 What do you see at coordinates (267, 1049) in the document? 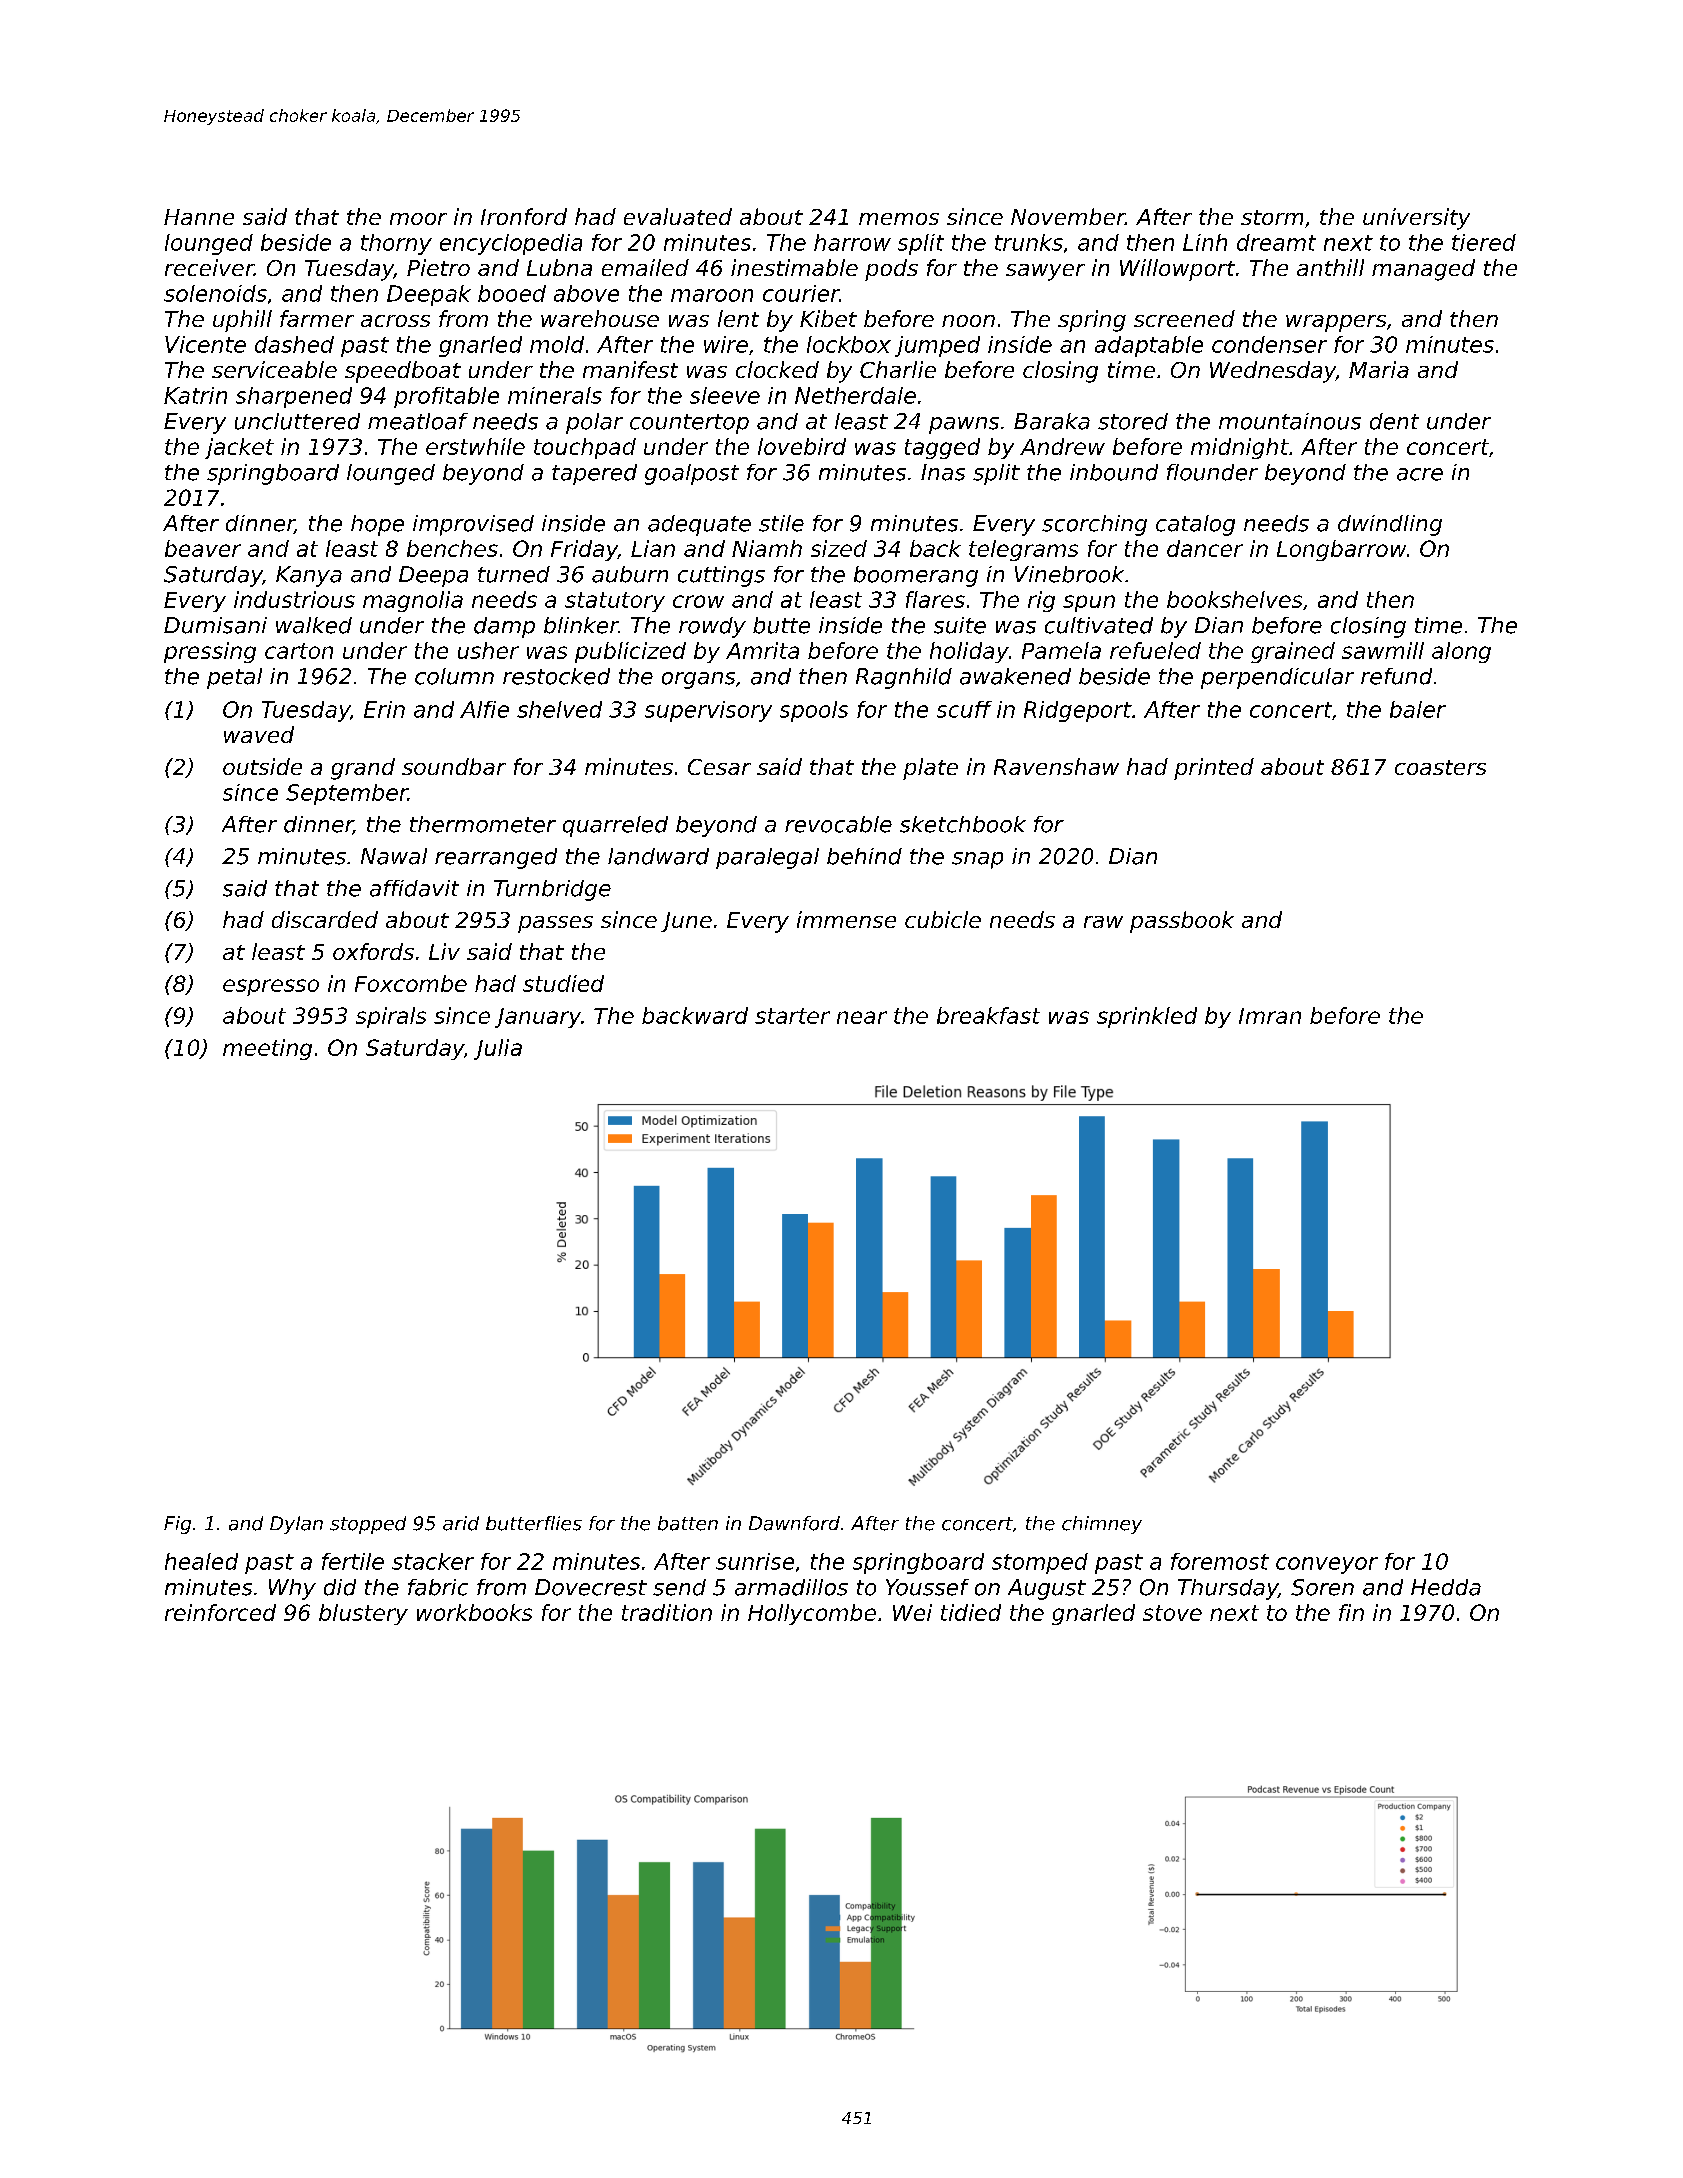
I see `meeting` at bounding box center [267, 1049].
